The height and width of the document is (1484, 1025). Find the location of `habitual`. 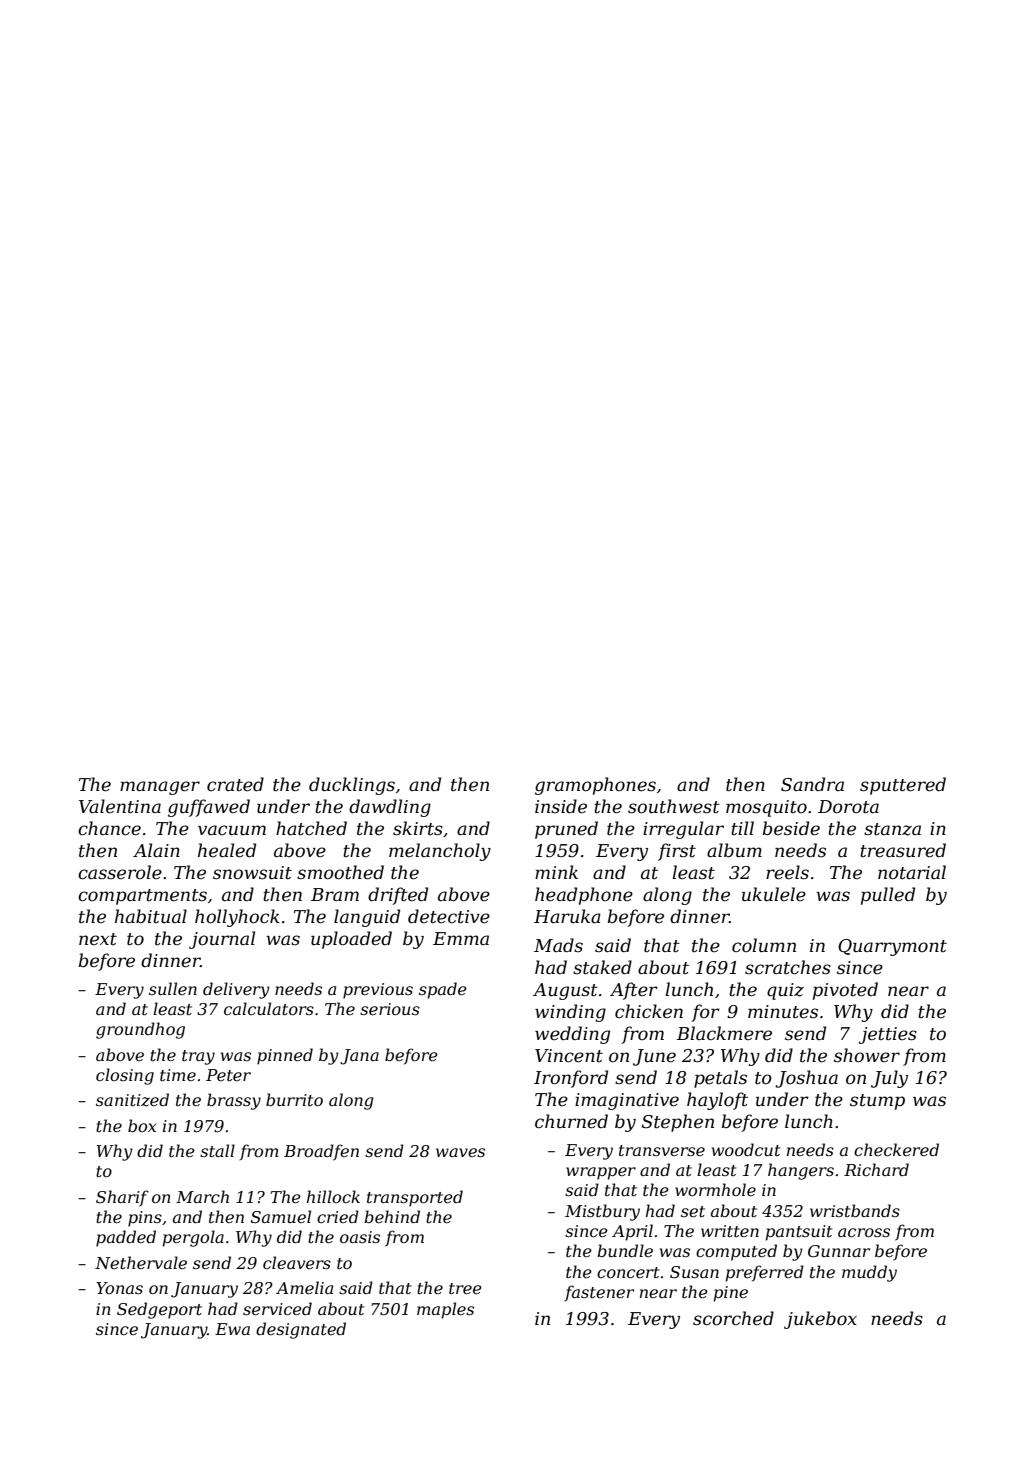

habitual is located at coordinates (151, 916).
